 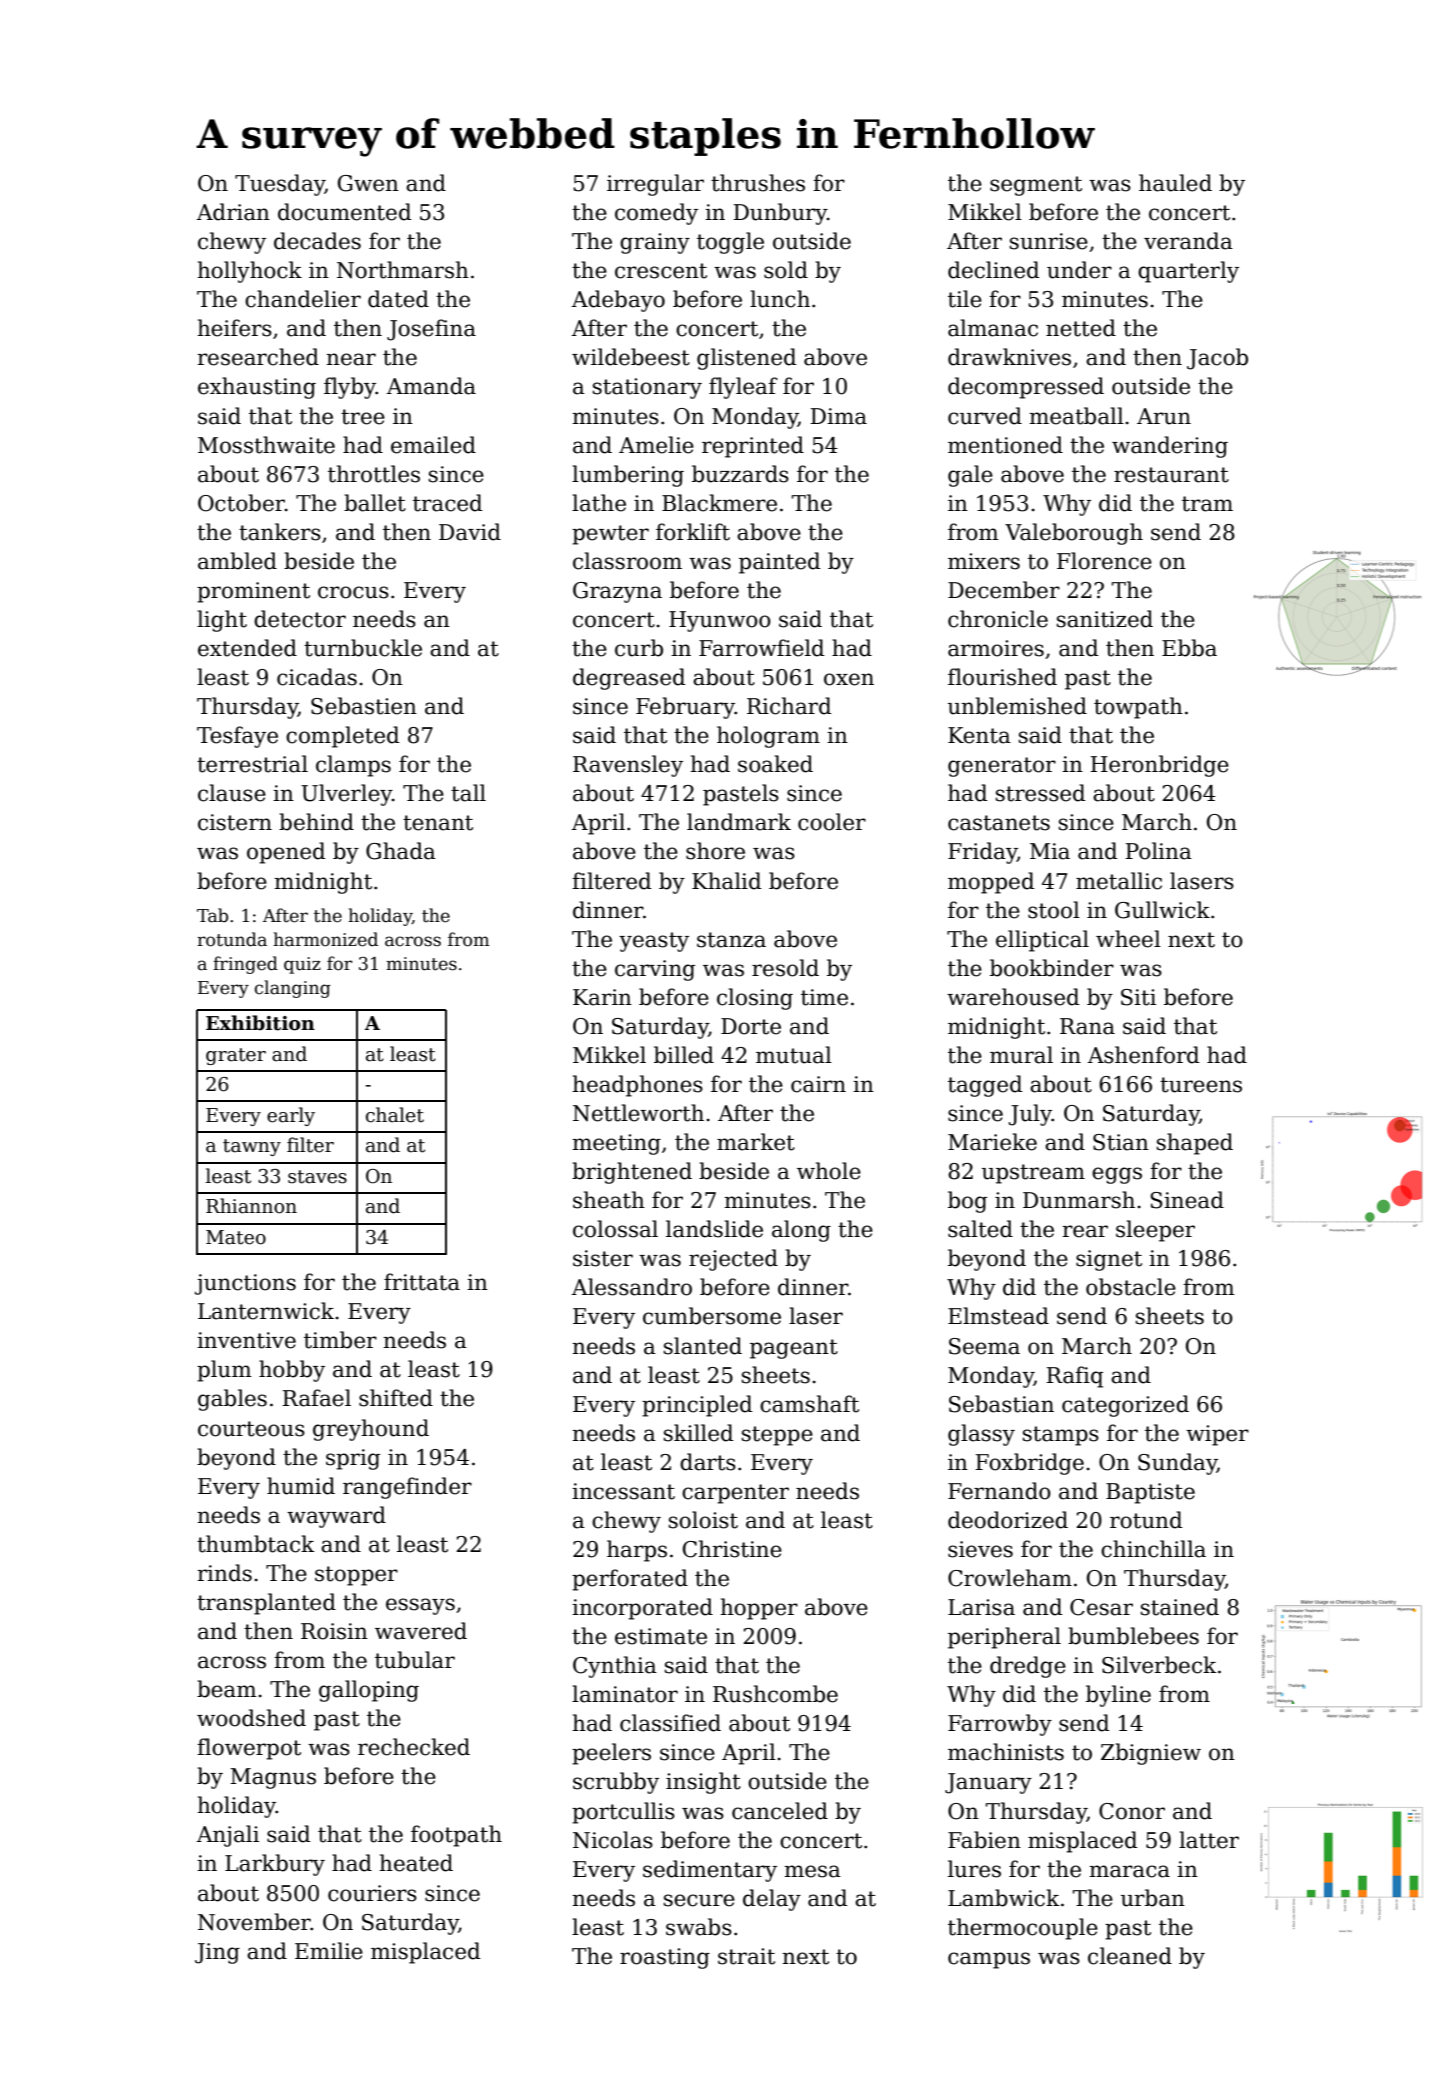 I want to click on swabs, so click(x=699, y=1927).
